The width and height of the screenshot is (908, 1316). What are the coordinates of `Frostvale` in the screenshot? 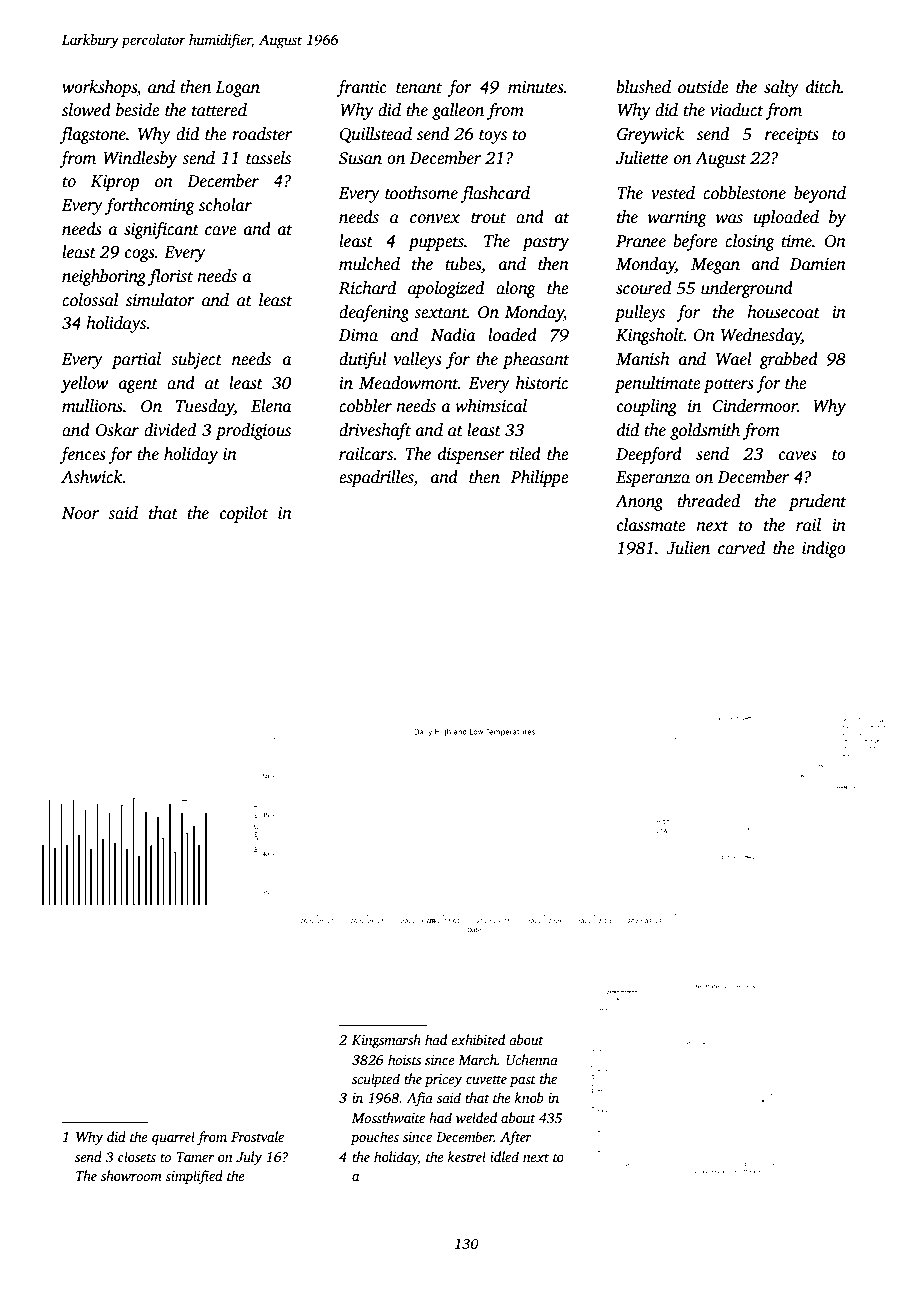 It's located at (257, 1136).
